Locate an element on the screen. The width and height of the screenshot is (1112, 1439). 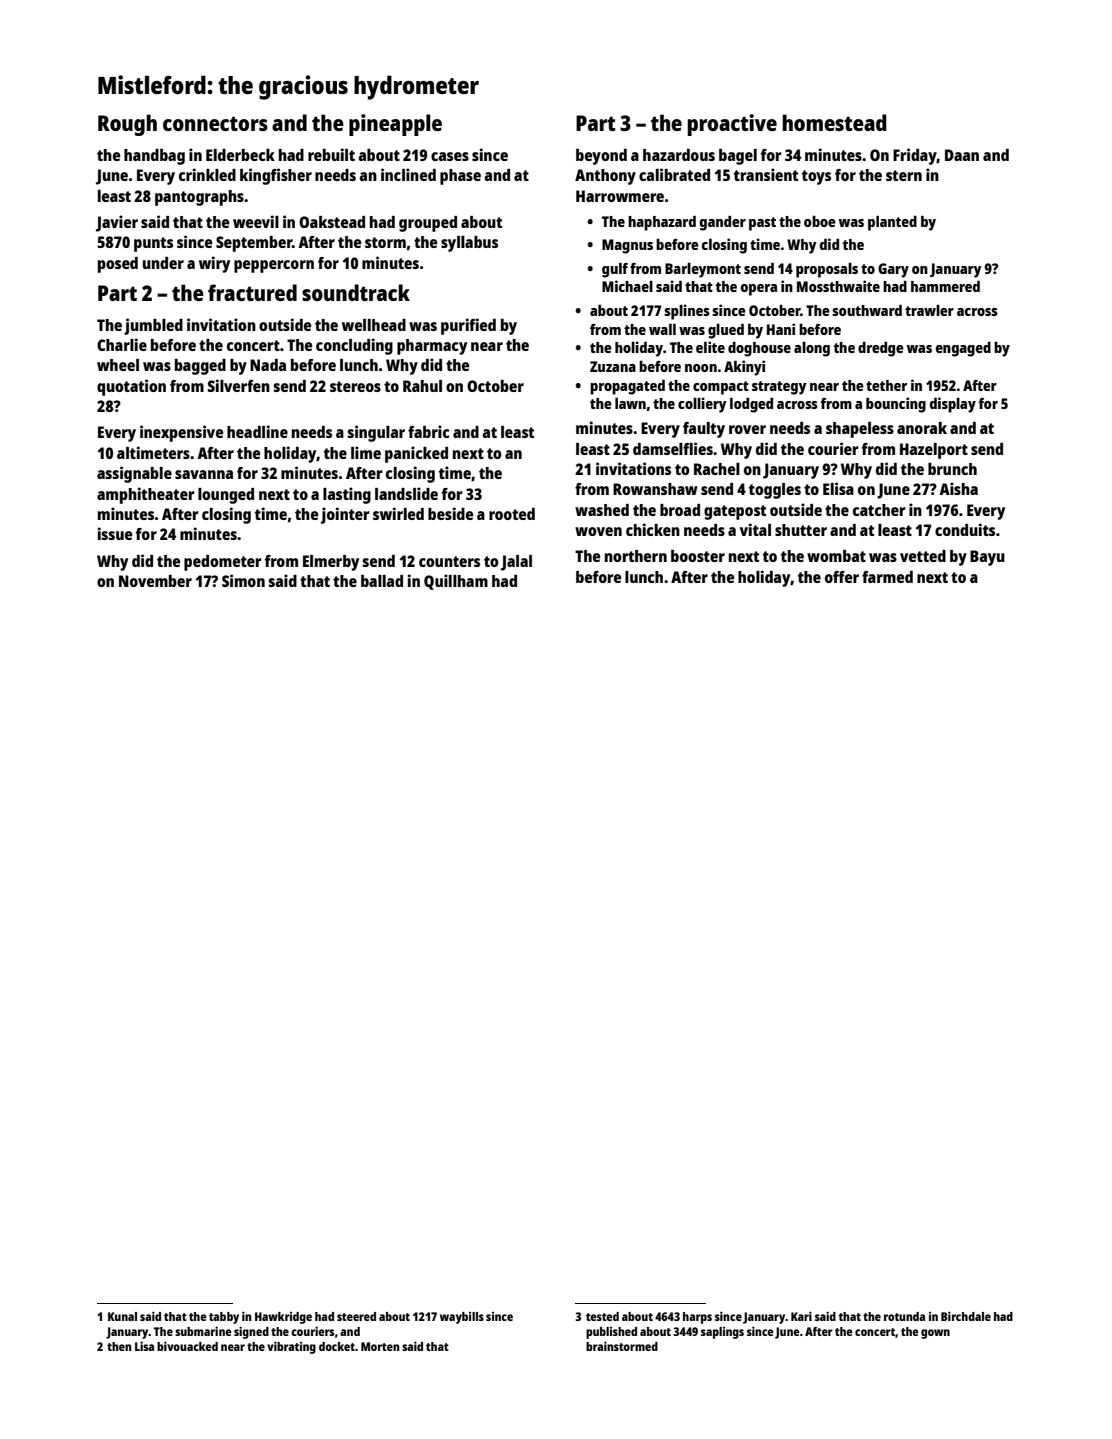
Morten is located at coordinates (380, 1346).
